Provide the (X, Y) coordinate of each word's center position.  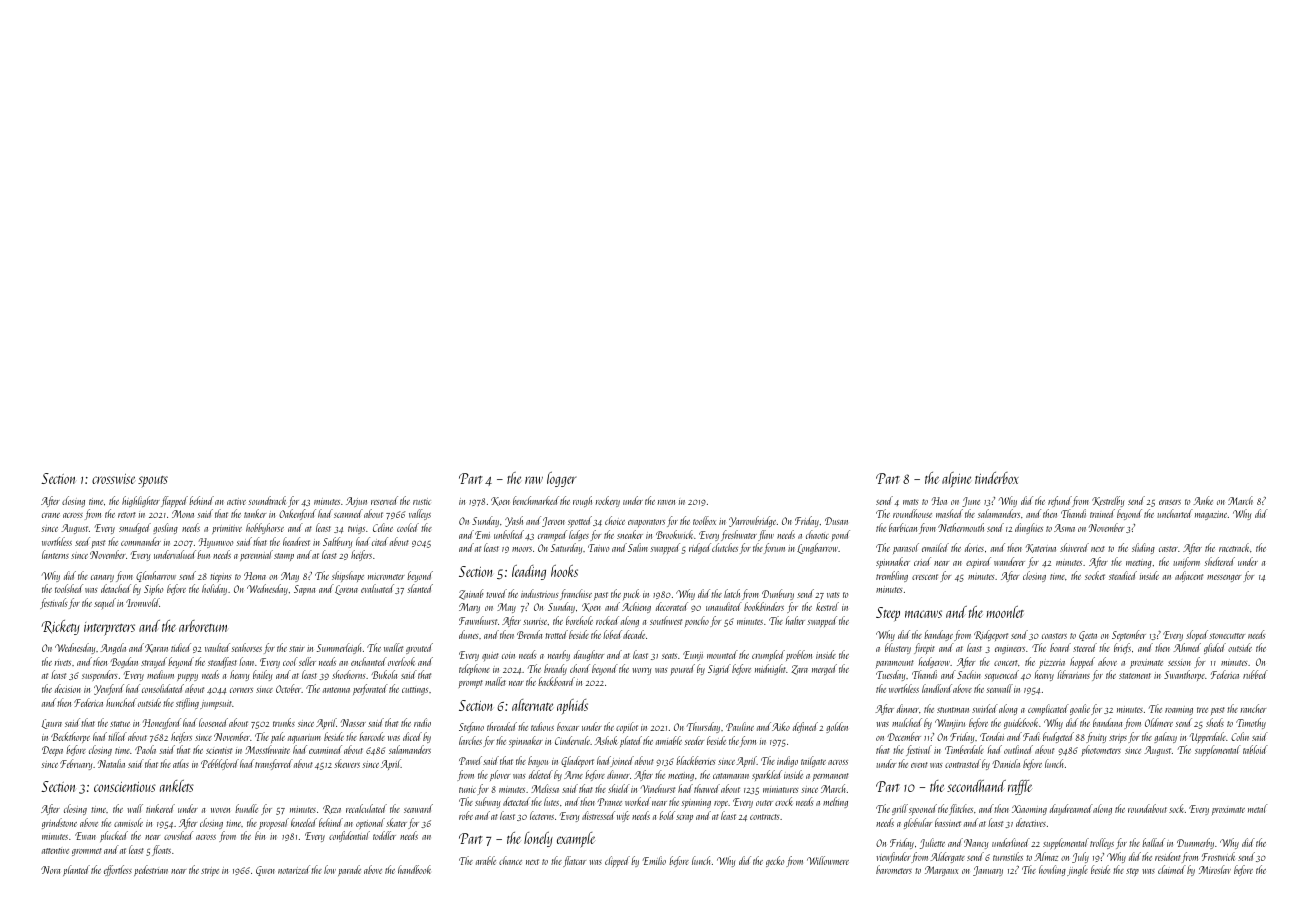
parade (349, 870)
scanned (348, 513)
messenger (1224, 578)
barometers (894, 869)
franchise (576, 594)
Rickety (61, 627)
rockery (608, 501)
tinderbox (997, 478)
